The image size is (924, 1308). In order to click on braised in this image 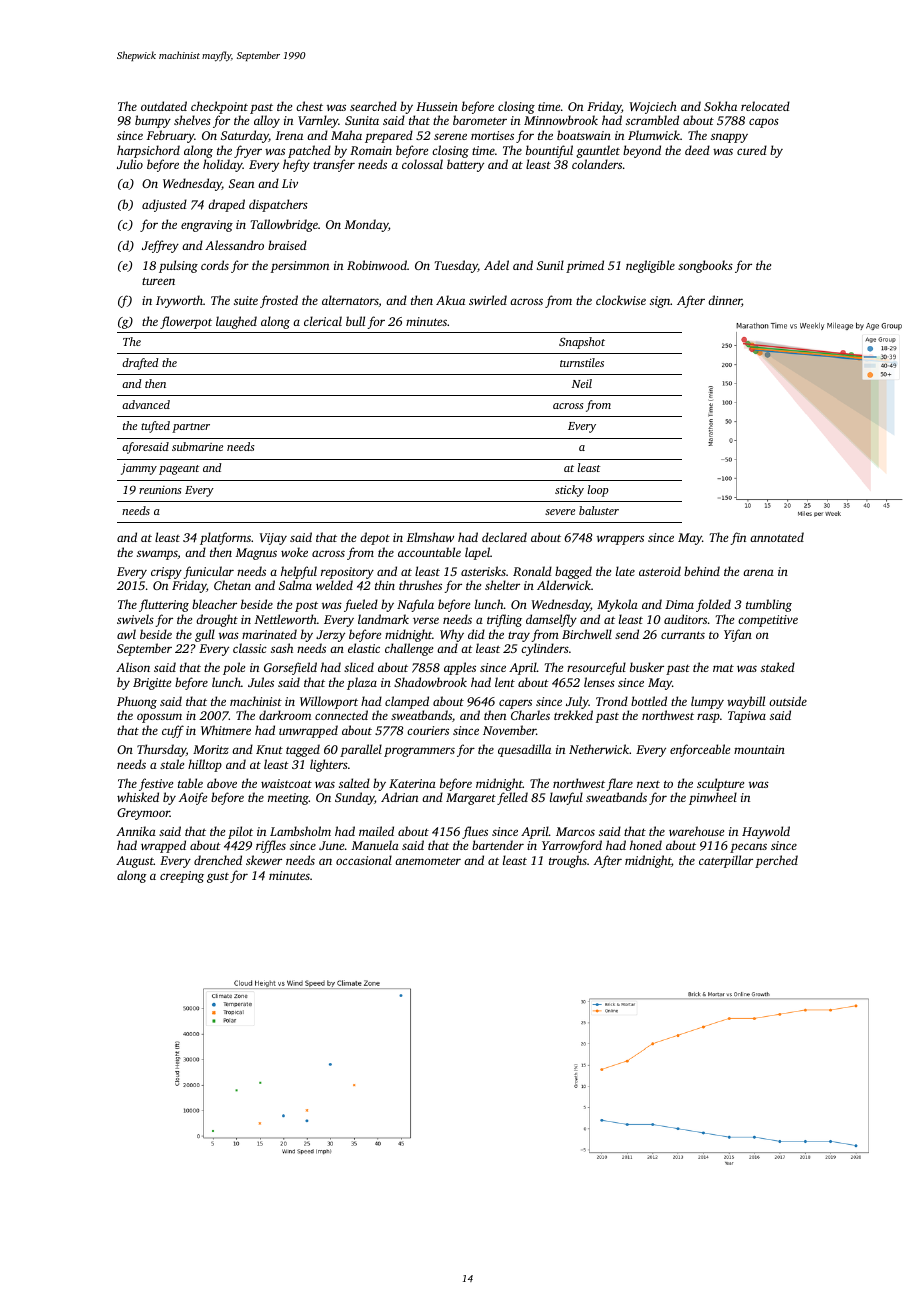, I will do `click(287, 245)`.
